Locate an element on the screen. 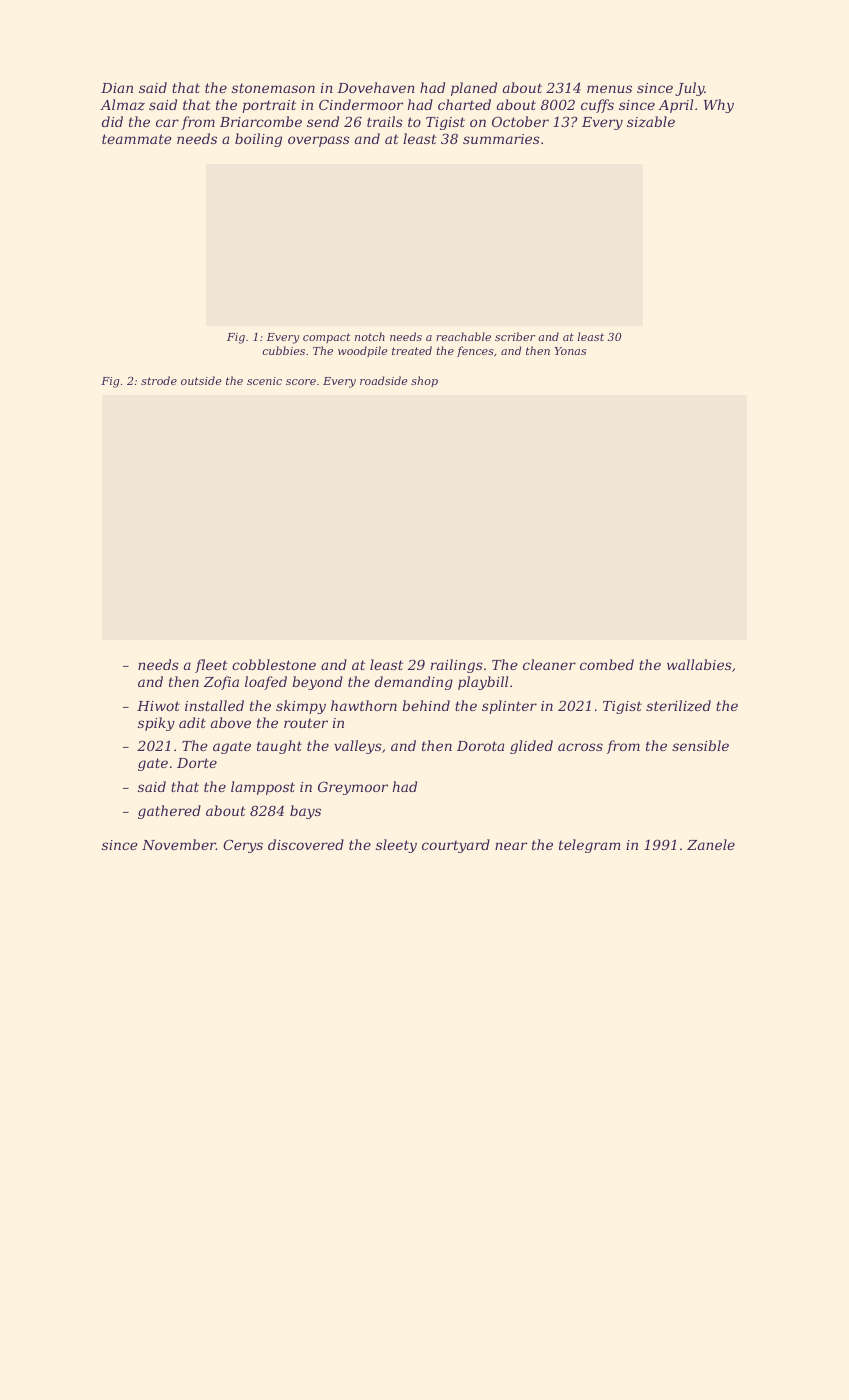 This screenshot has width=849, height=1400. hawthorn is located at coordinates (364, 705).
